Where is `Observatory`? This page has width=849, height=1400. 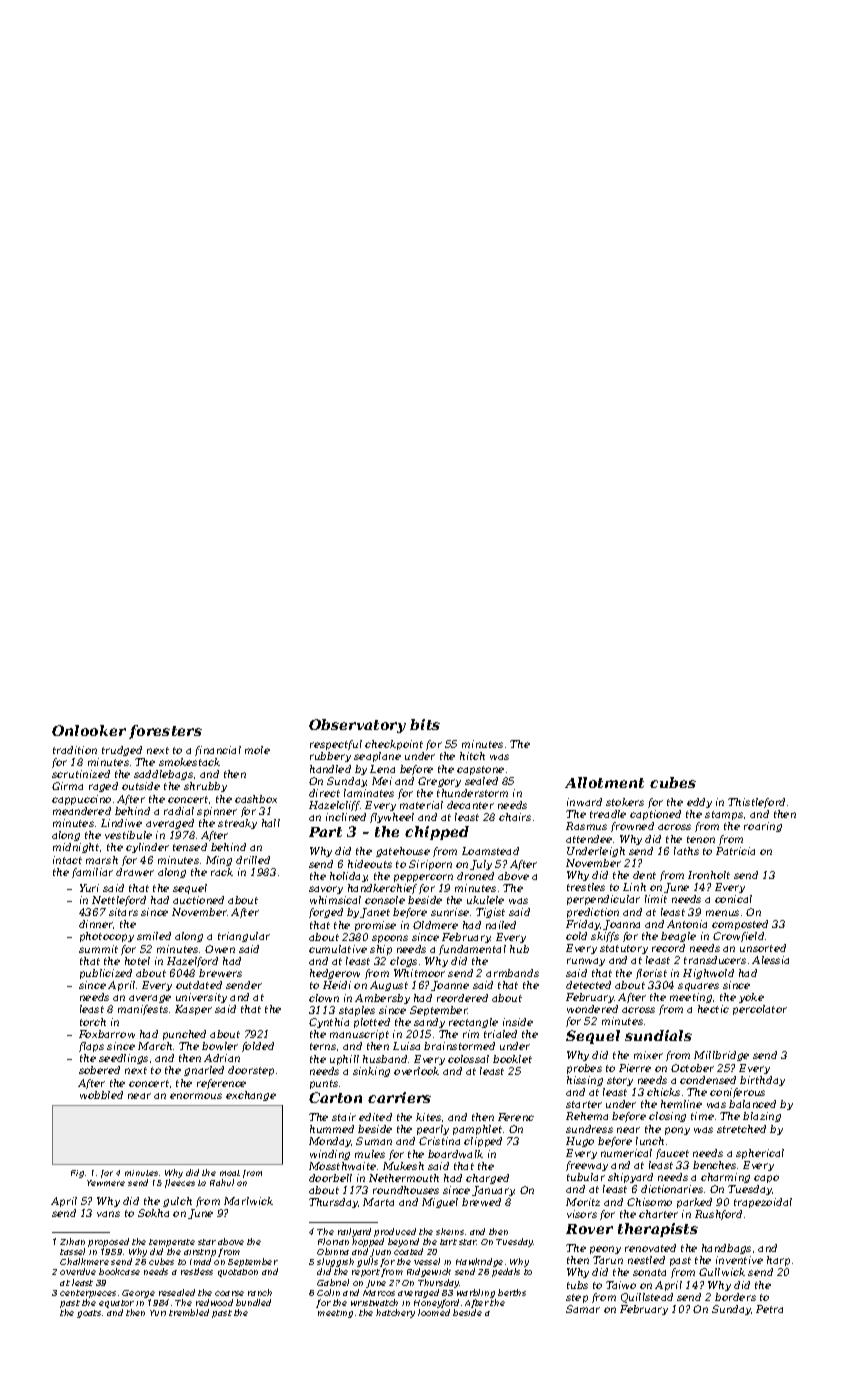
Observatory is located at coordinates (357, 726).
